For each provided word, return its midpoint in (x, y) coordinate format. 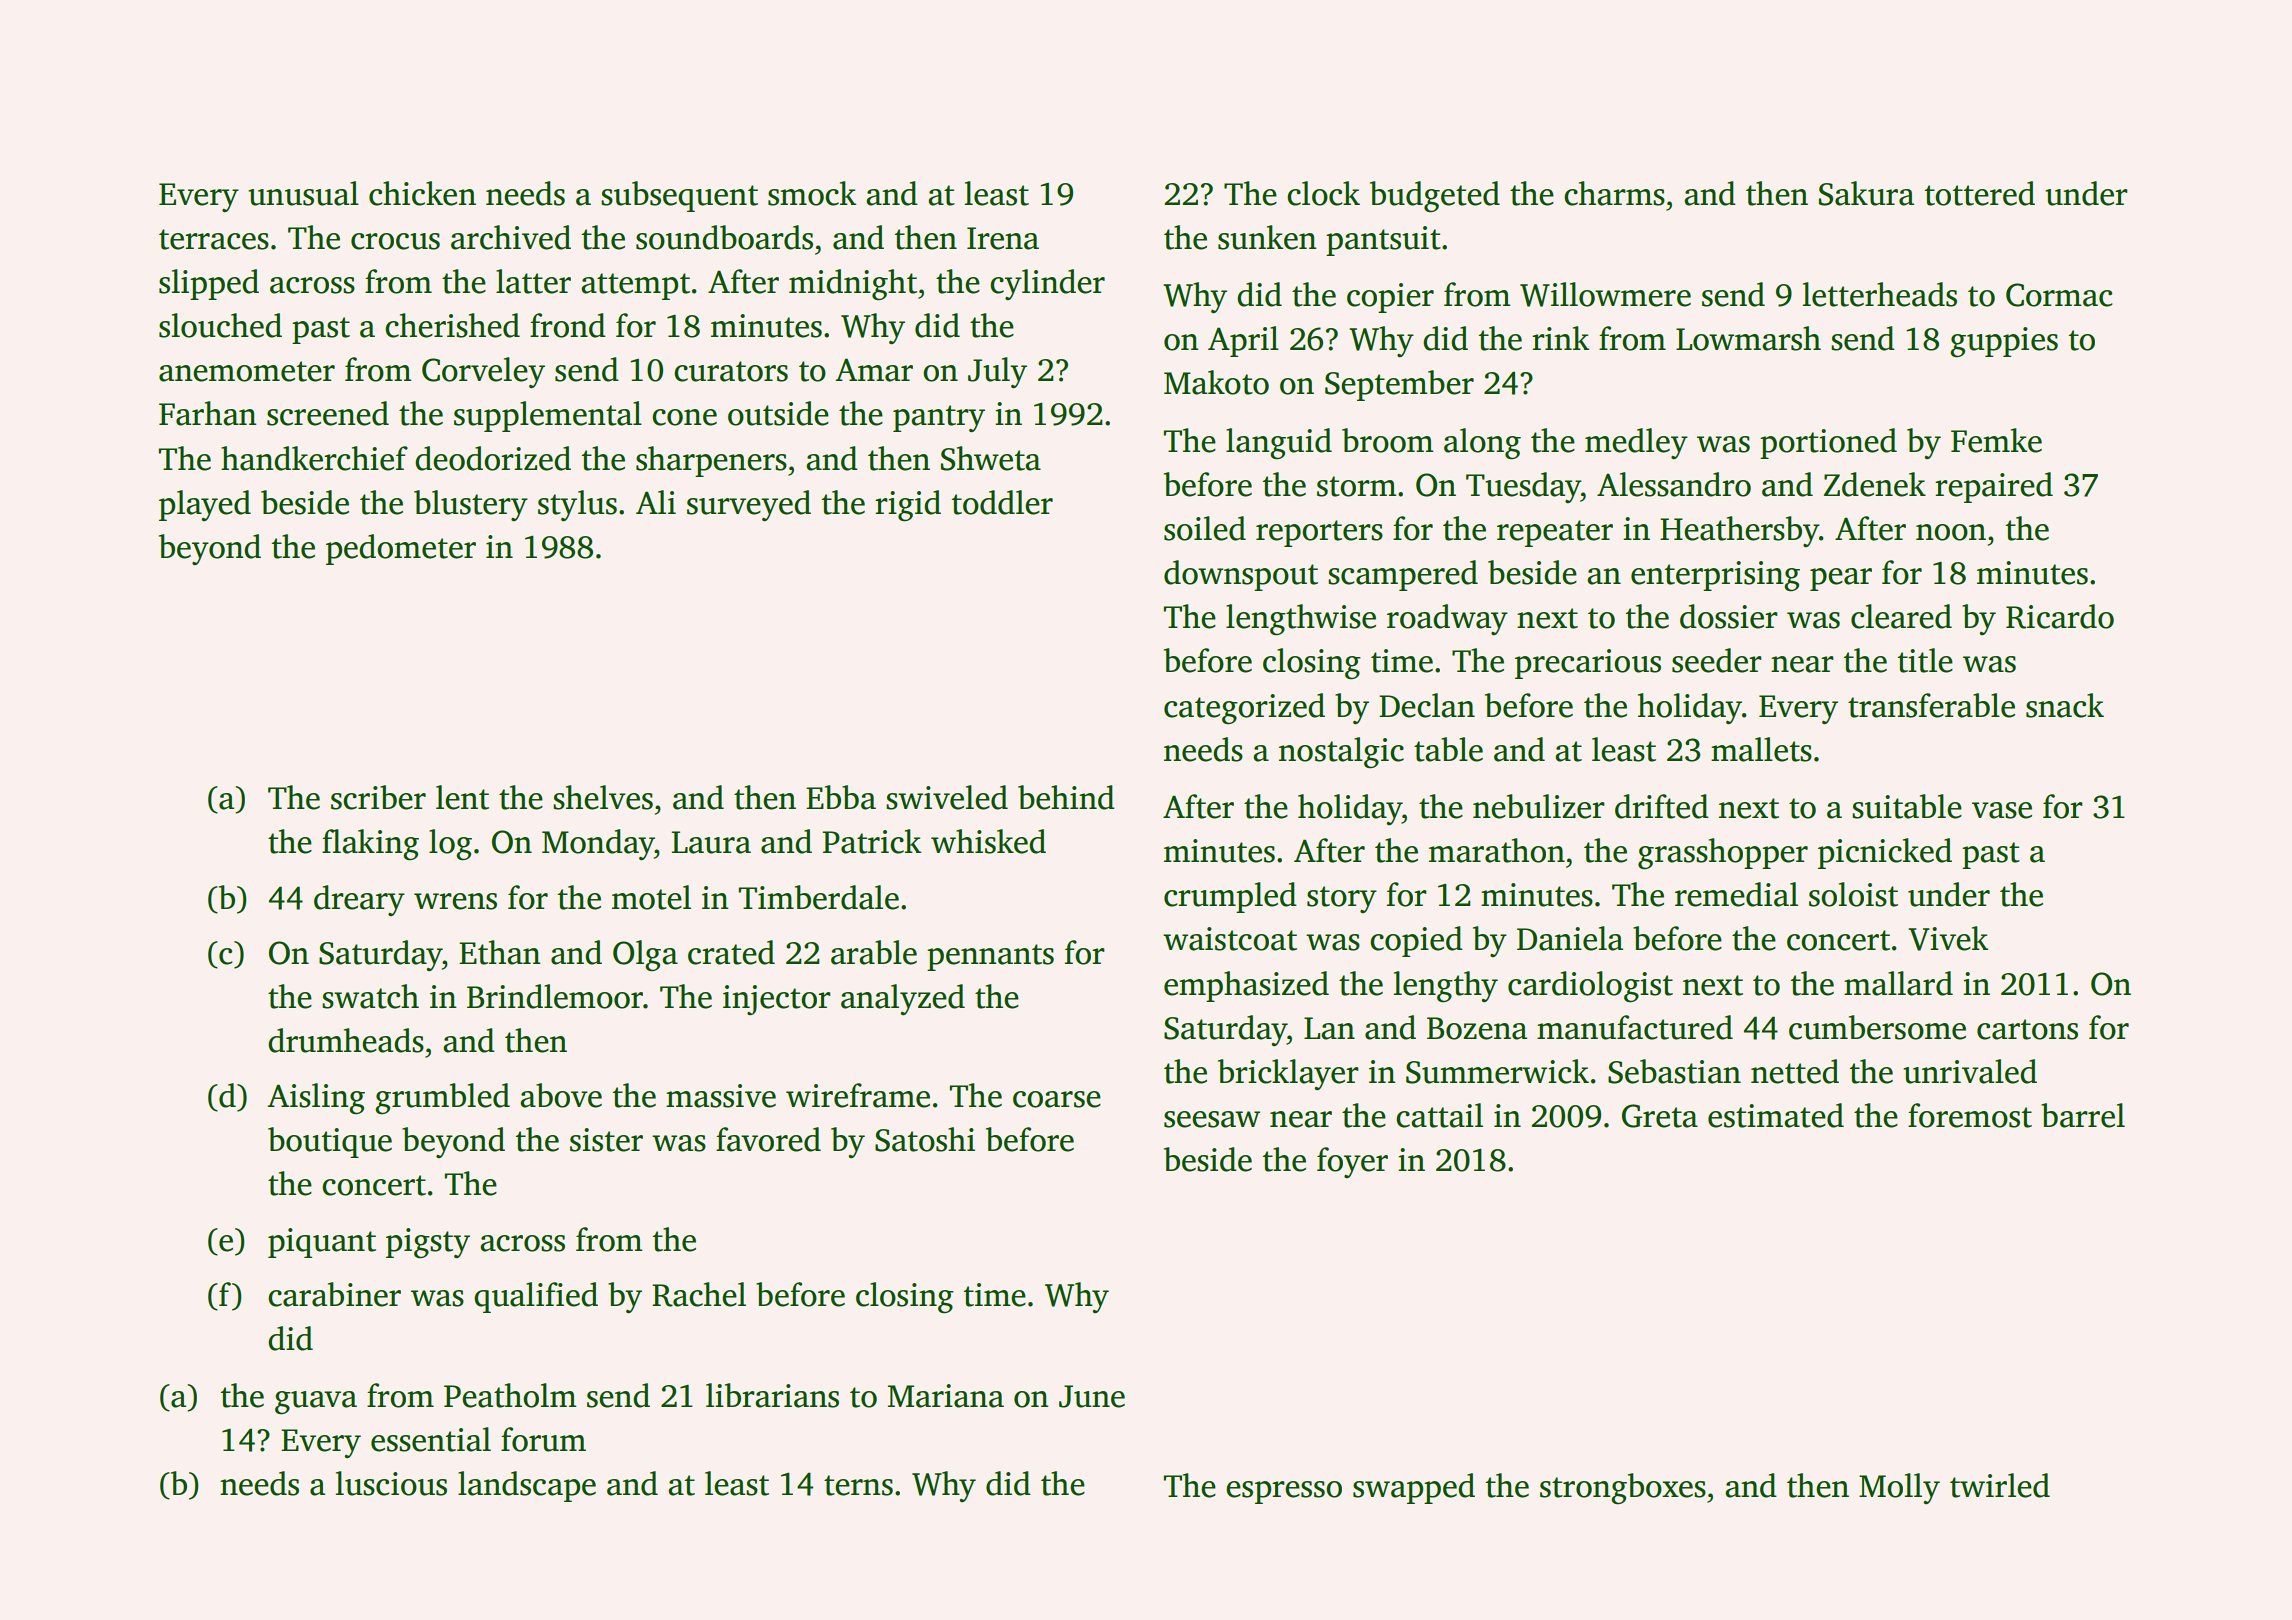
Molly (1899, 1488)
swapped (1414, 1488)
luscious (391, 1483)
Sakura (1866, 193)
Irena (1003, 238)
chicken (422, 193)
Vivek (1948, 938)
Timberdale (819, 897)
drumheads (346, 1040)
